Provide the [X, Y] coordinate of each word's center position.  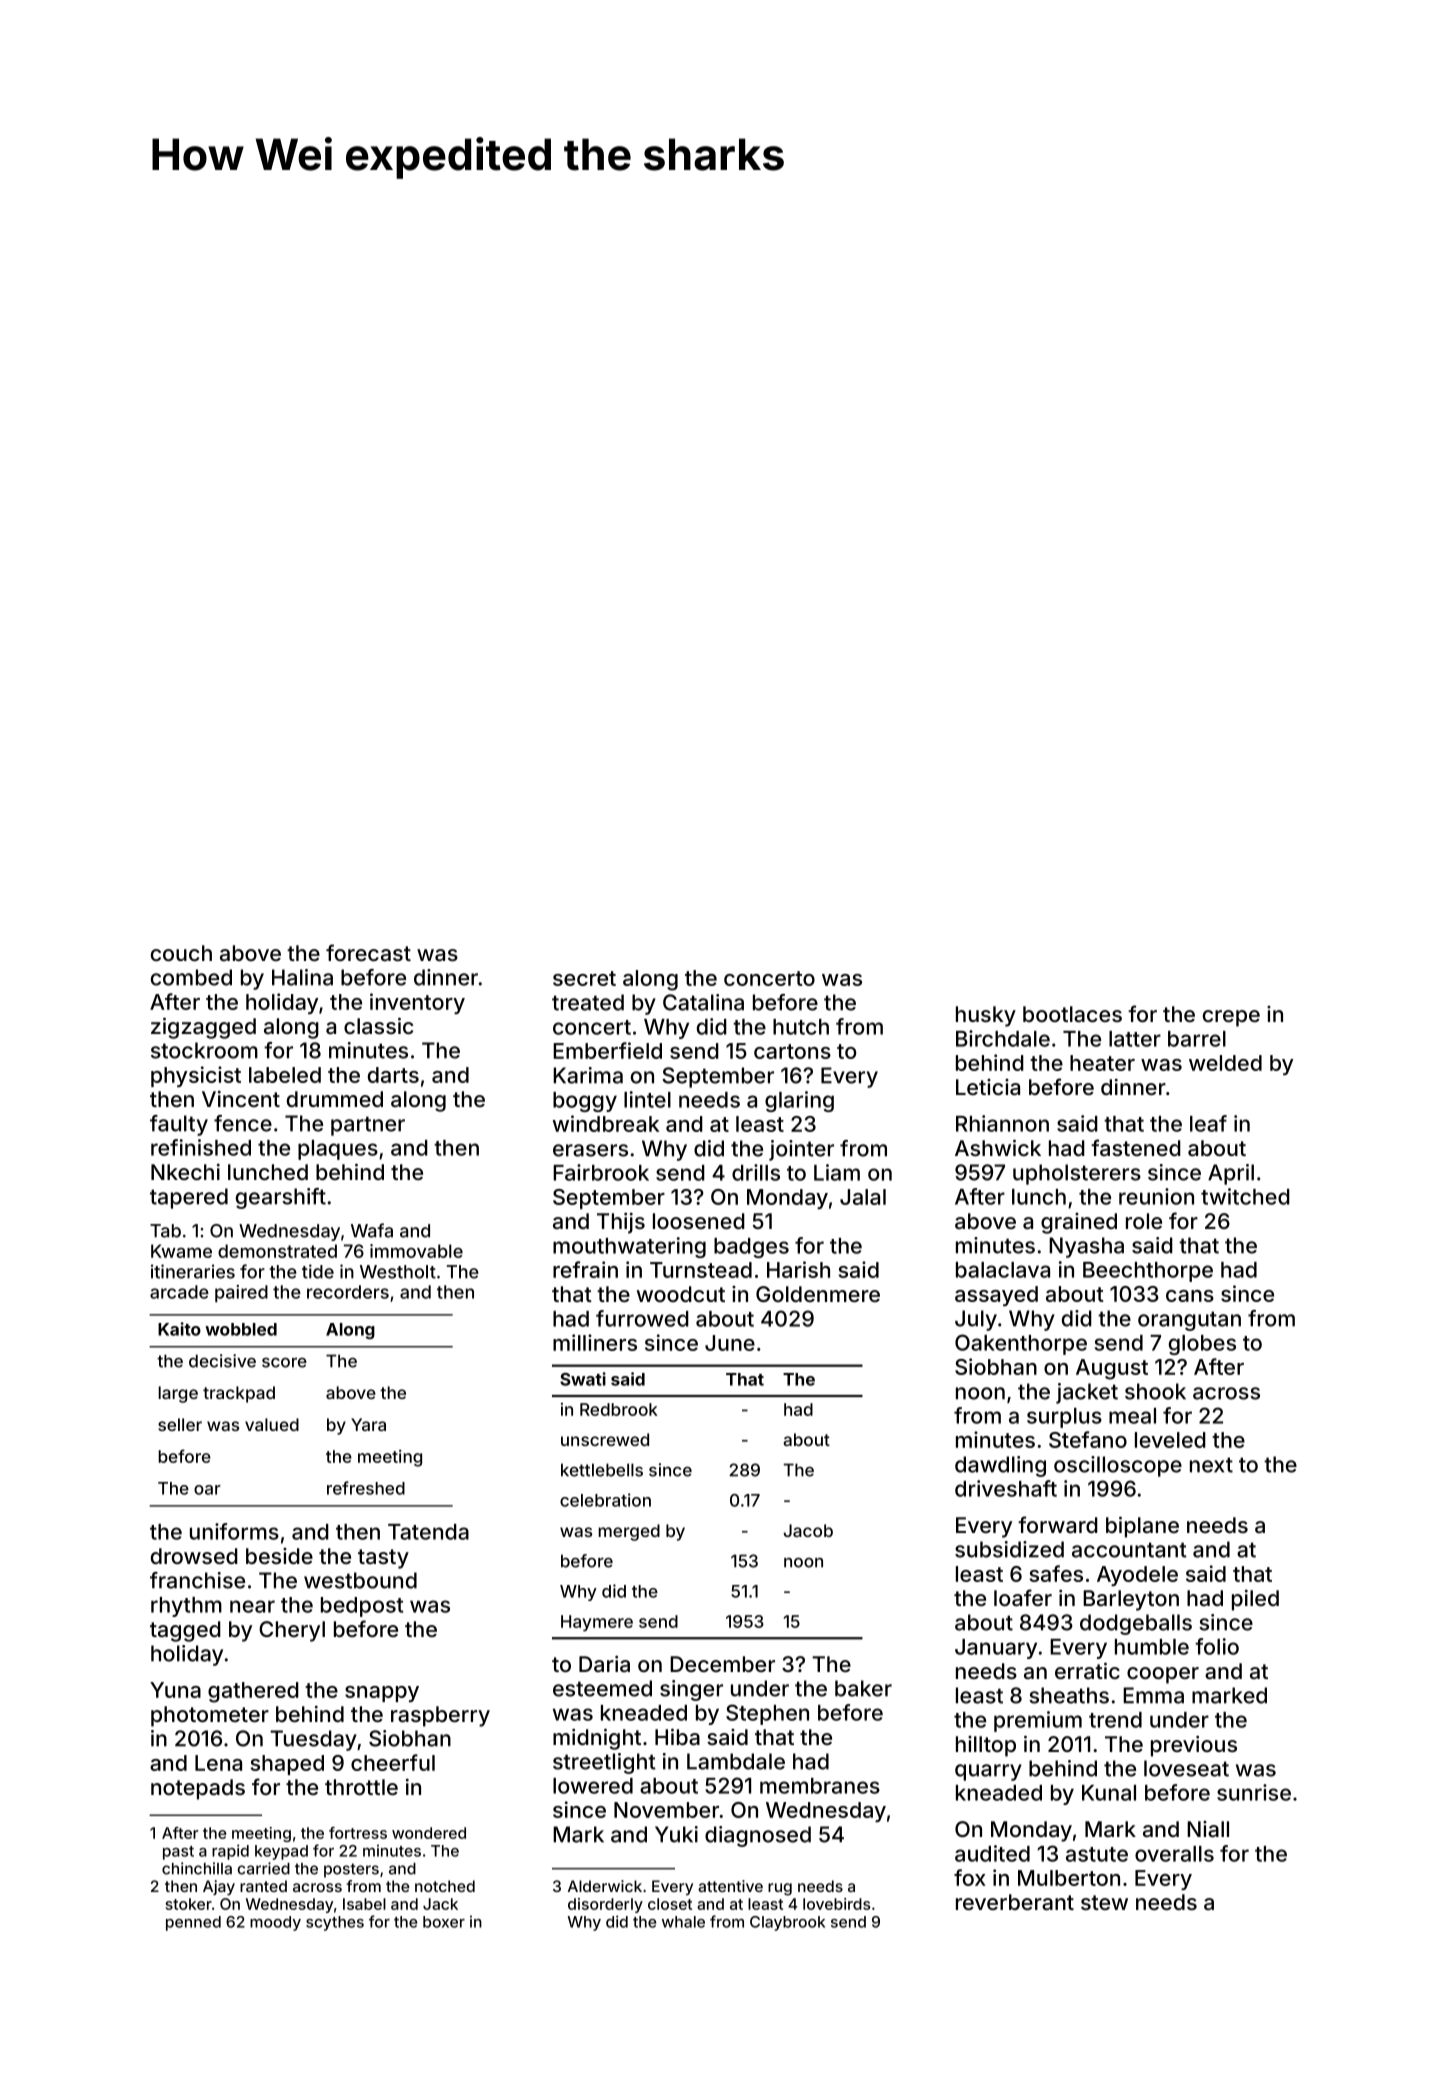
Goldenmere [818, 1294]
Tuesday [313, 1740]
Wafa [372, 1230]
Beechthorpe [1148, 1272]
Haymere [597, 1623]
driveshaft [1006, 1488]
